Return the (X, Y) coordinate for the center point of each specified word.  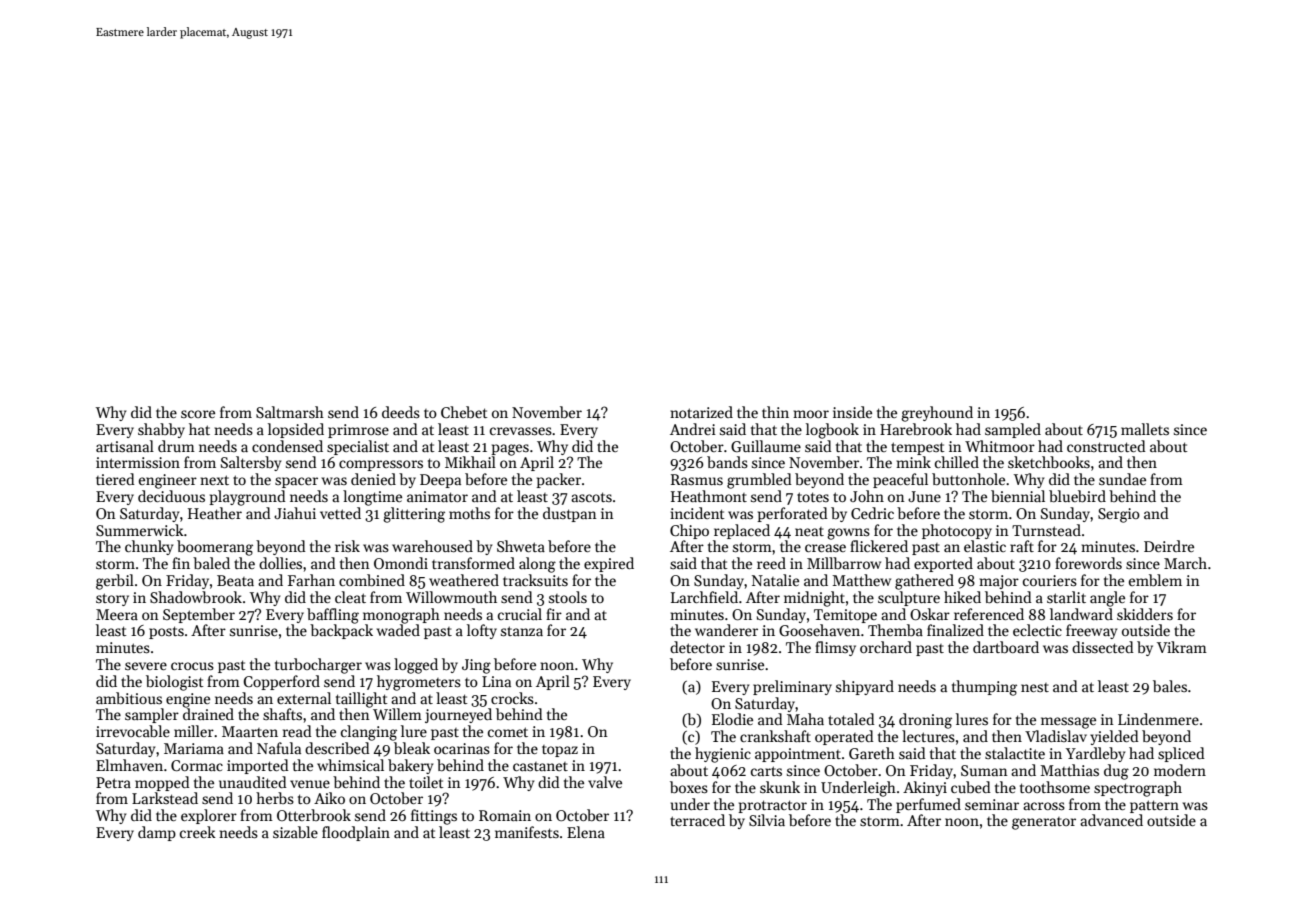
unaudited (253, 782)
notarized (701, 412)
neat (809, 531)
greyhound (937, 414)
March (1185, 563)
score (198, 414)
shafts (282, 714)
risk (347, 546)
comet (508, 732)
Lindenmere (1158, 719)
